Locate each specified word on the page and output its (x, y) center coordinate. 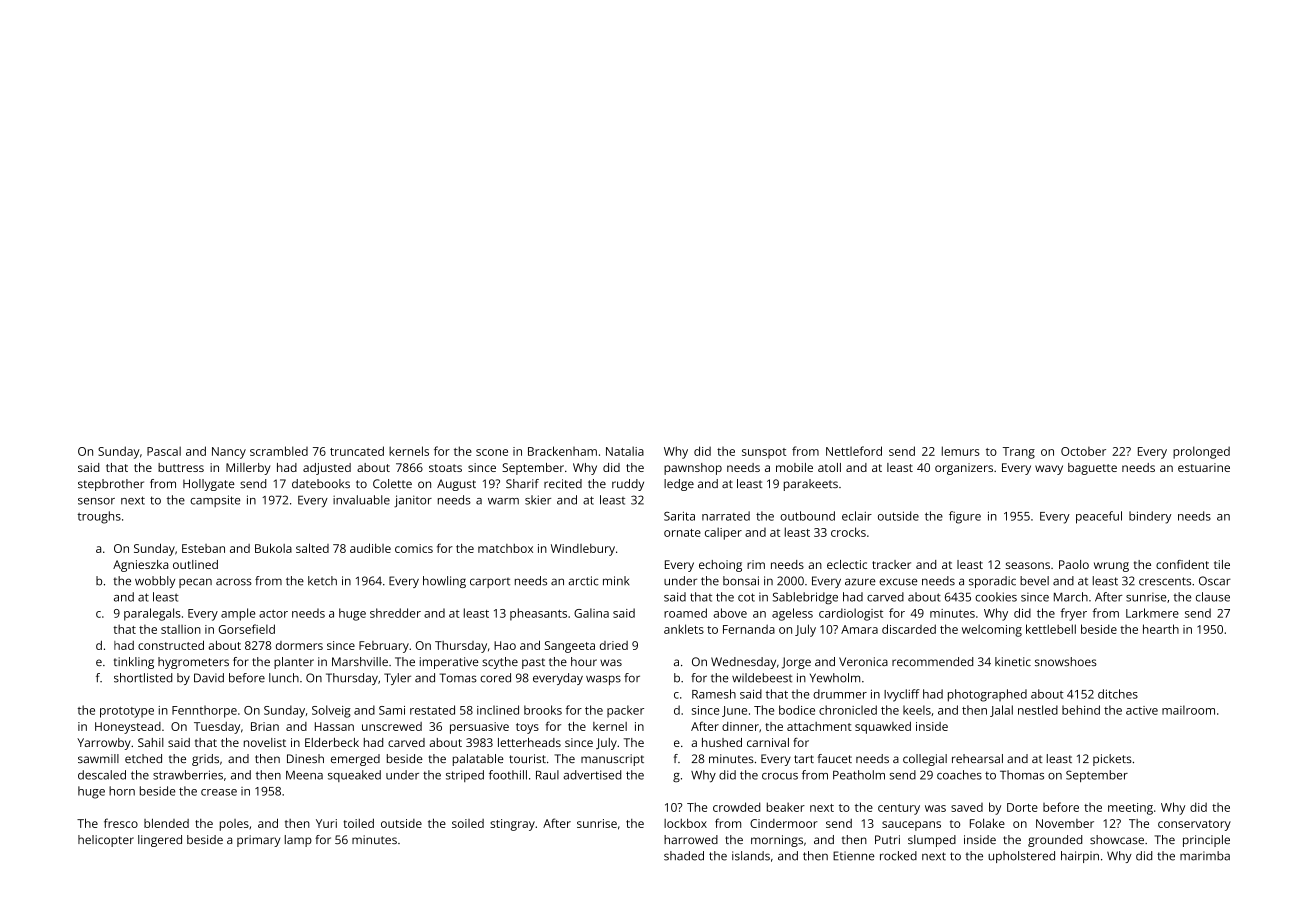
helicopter (106, 841)
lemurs (960, 451)
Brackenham (562, 451)
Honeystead (128, 728)
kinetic (1013, 661)
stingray (512, 825)
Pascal (164, 451)
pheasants (538, 614)
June (734, 711)
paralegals (152, 614)
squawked (883, 727)
